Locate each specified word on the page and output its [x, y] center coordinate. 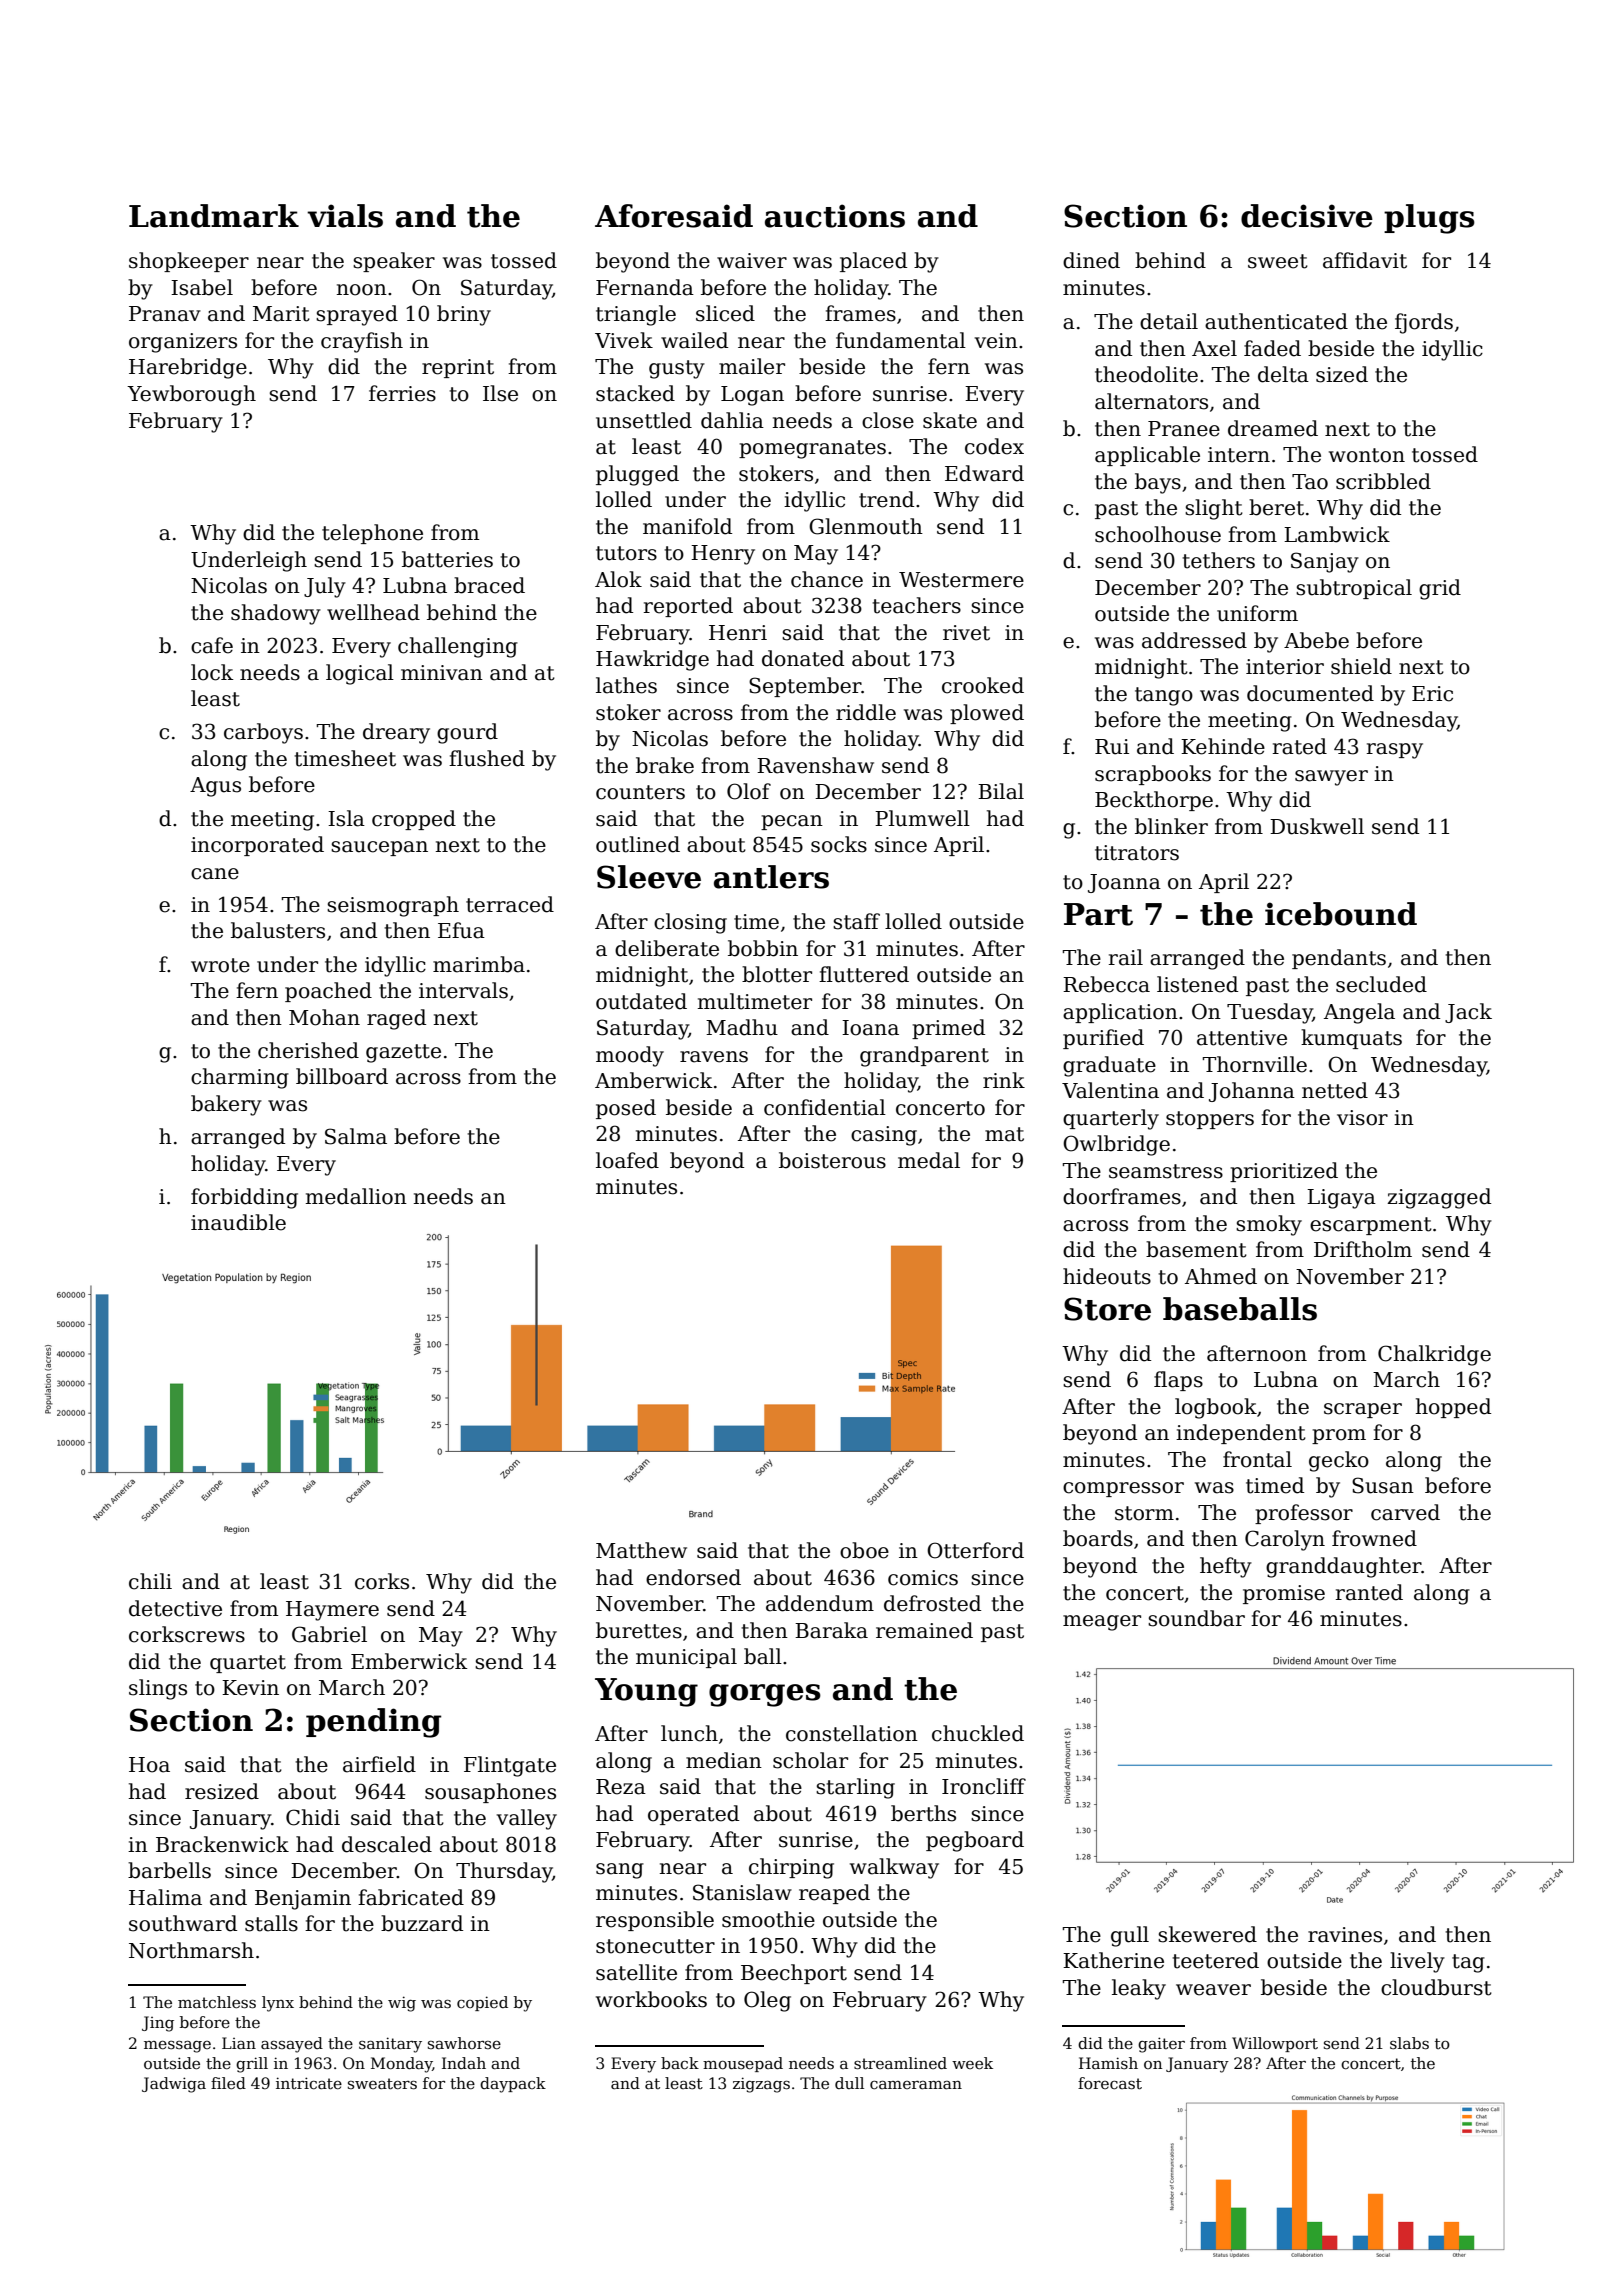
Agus [215, 787]
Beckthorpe [1154, 801]
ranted [1369, 1592]
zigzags [761, 2085]
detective [175, 1608]
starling [855, 1788]
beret [1276, 507]
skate [950, 420]
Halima [165, 1897]
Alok [618, 579]
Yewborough [191, 395]
